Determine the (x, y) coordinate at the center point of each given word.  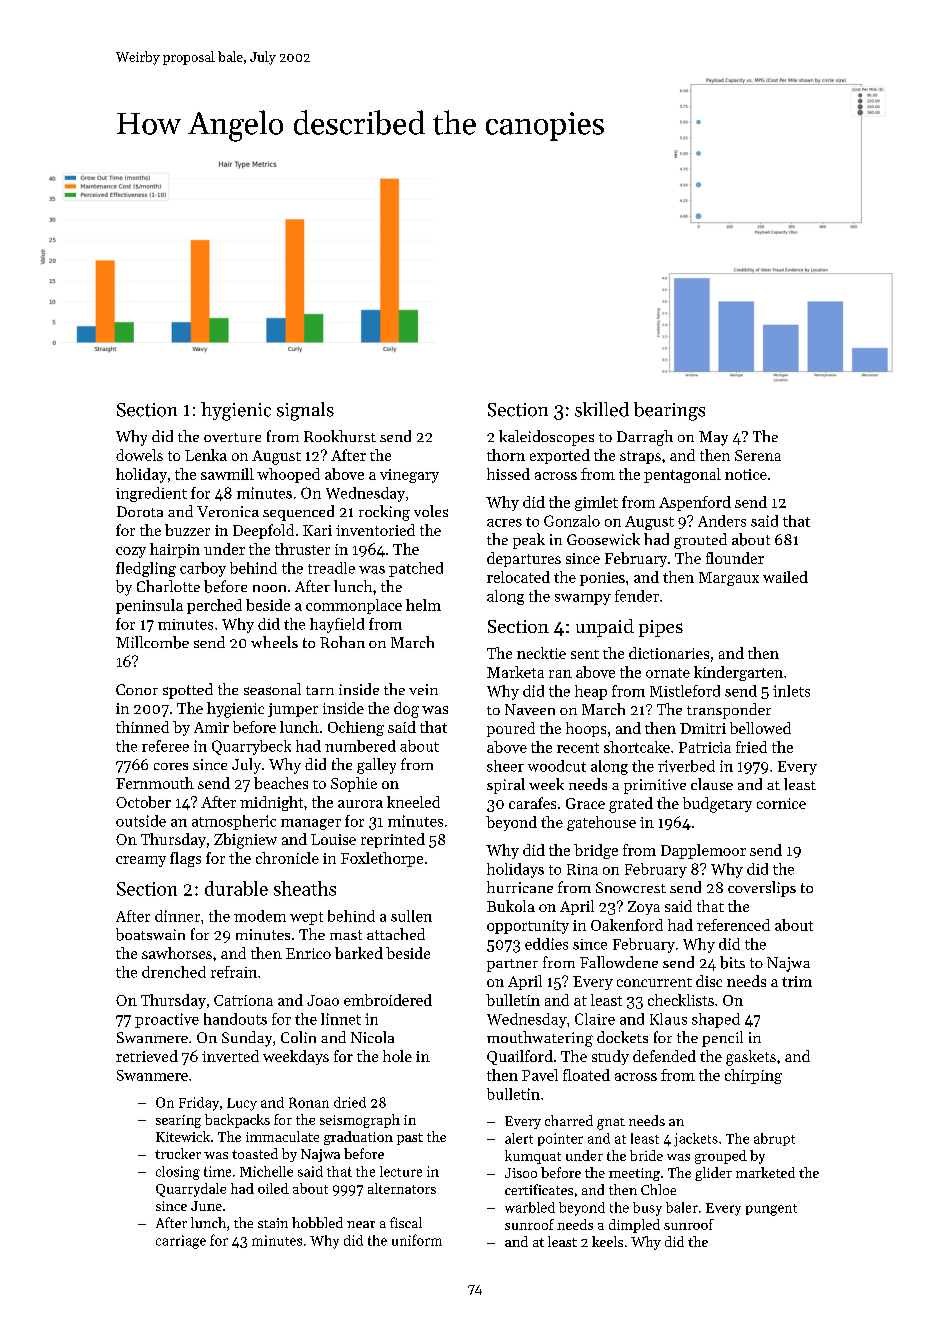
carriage (181, 1242)
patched (416, 569)
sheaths (305, 888)
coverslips (762, 889)
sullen (411, 916)
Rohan (342, 642)
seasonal (272, 689)
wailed (785, 577)
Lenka (206, 455)
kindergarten (738, 673)
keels (607, 1241)
